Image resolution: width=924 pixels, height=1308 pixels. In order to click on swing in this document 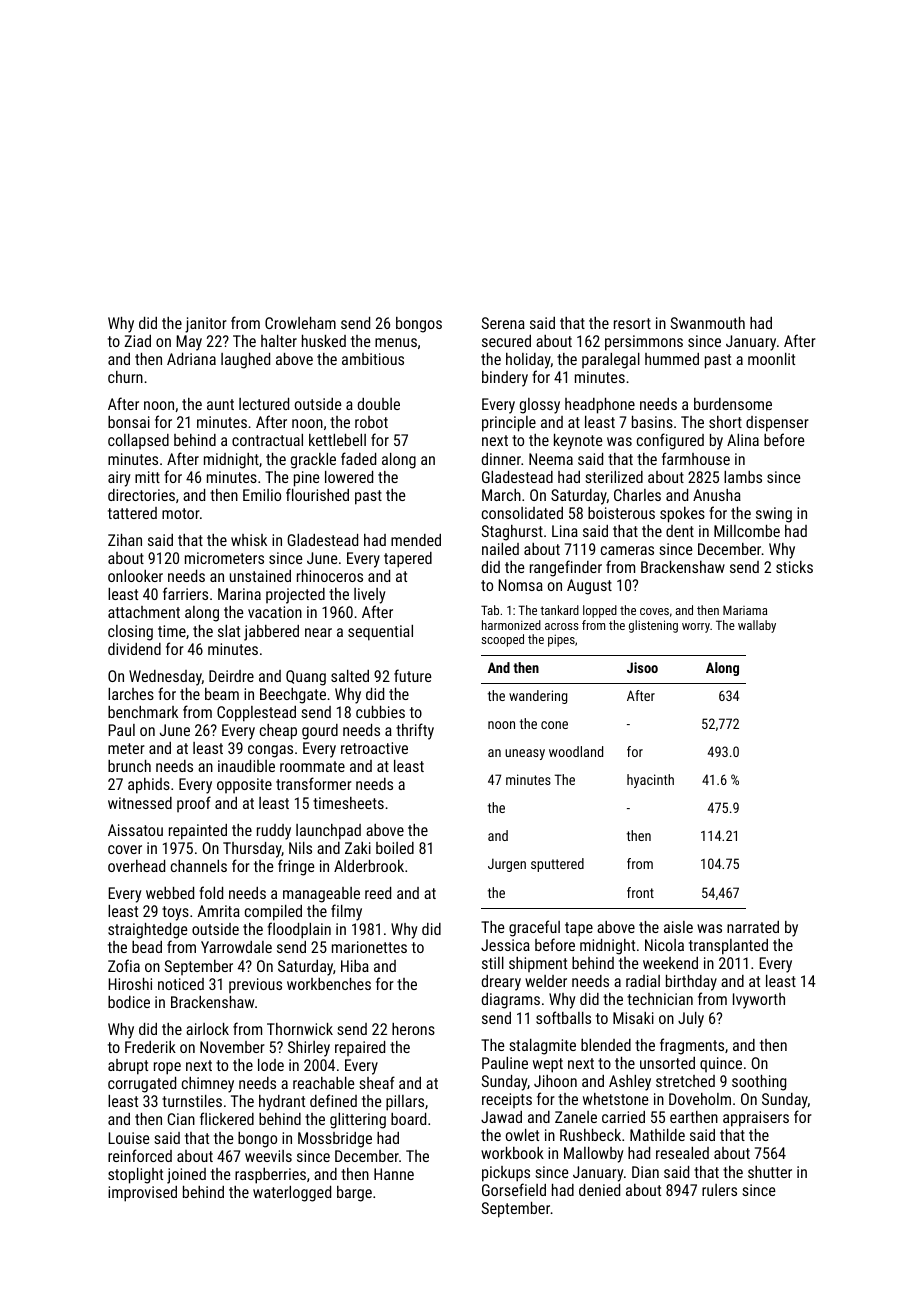, I will do `click(774, 515)`.
